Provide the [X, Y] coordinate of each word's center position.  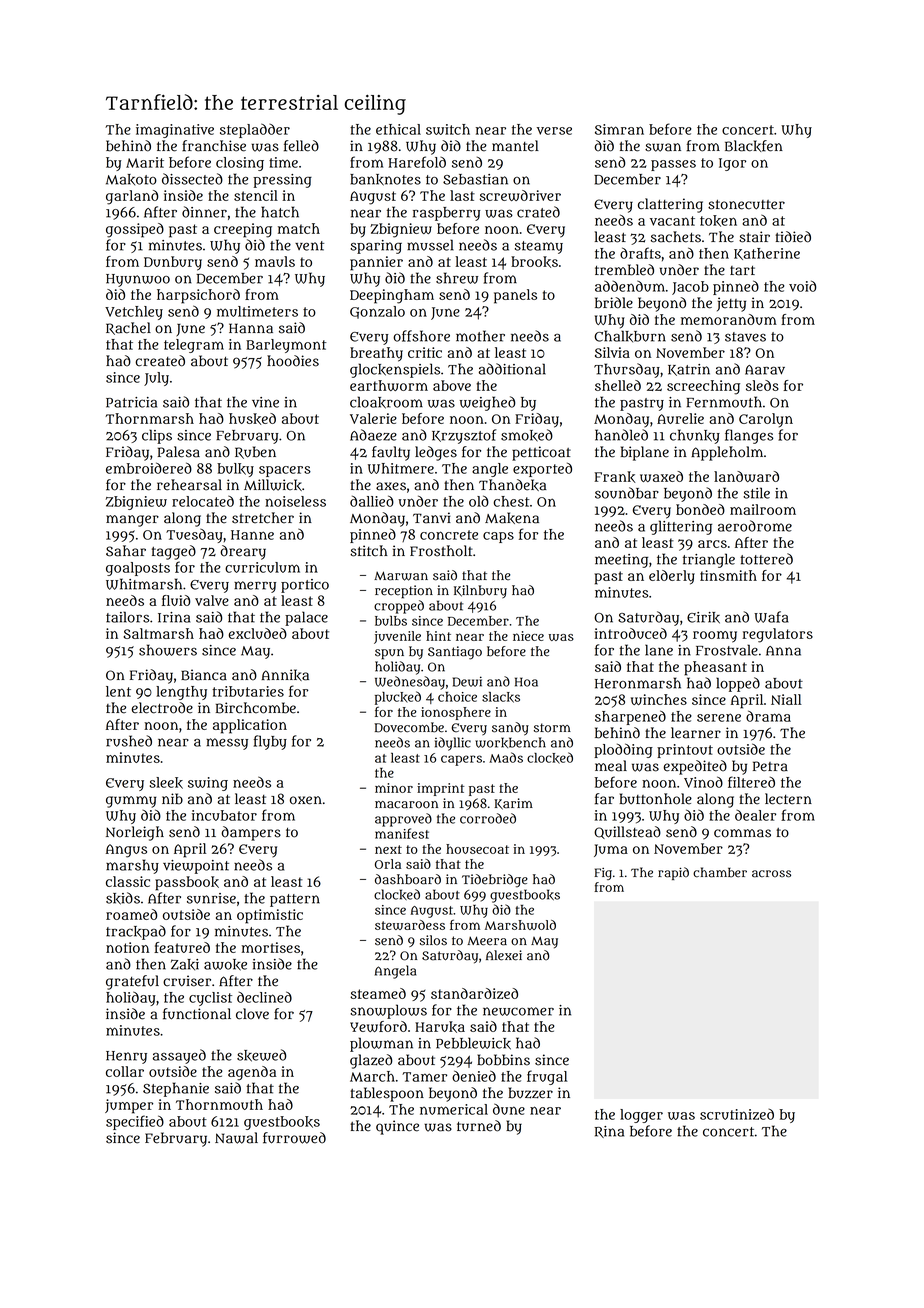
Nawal [236, 1138]
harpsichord [198, 296]
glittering [681, 527]
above [452, 385]
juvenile [397, 637]
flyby [270, 742]
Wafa [771, 617]
